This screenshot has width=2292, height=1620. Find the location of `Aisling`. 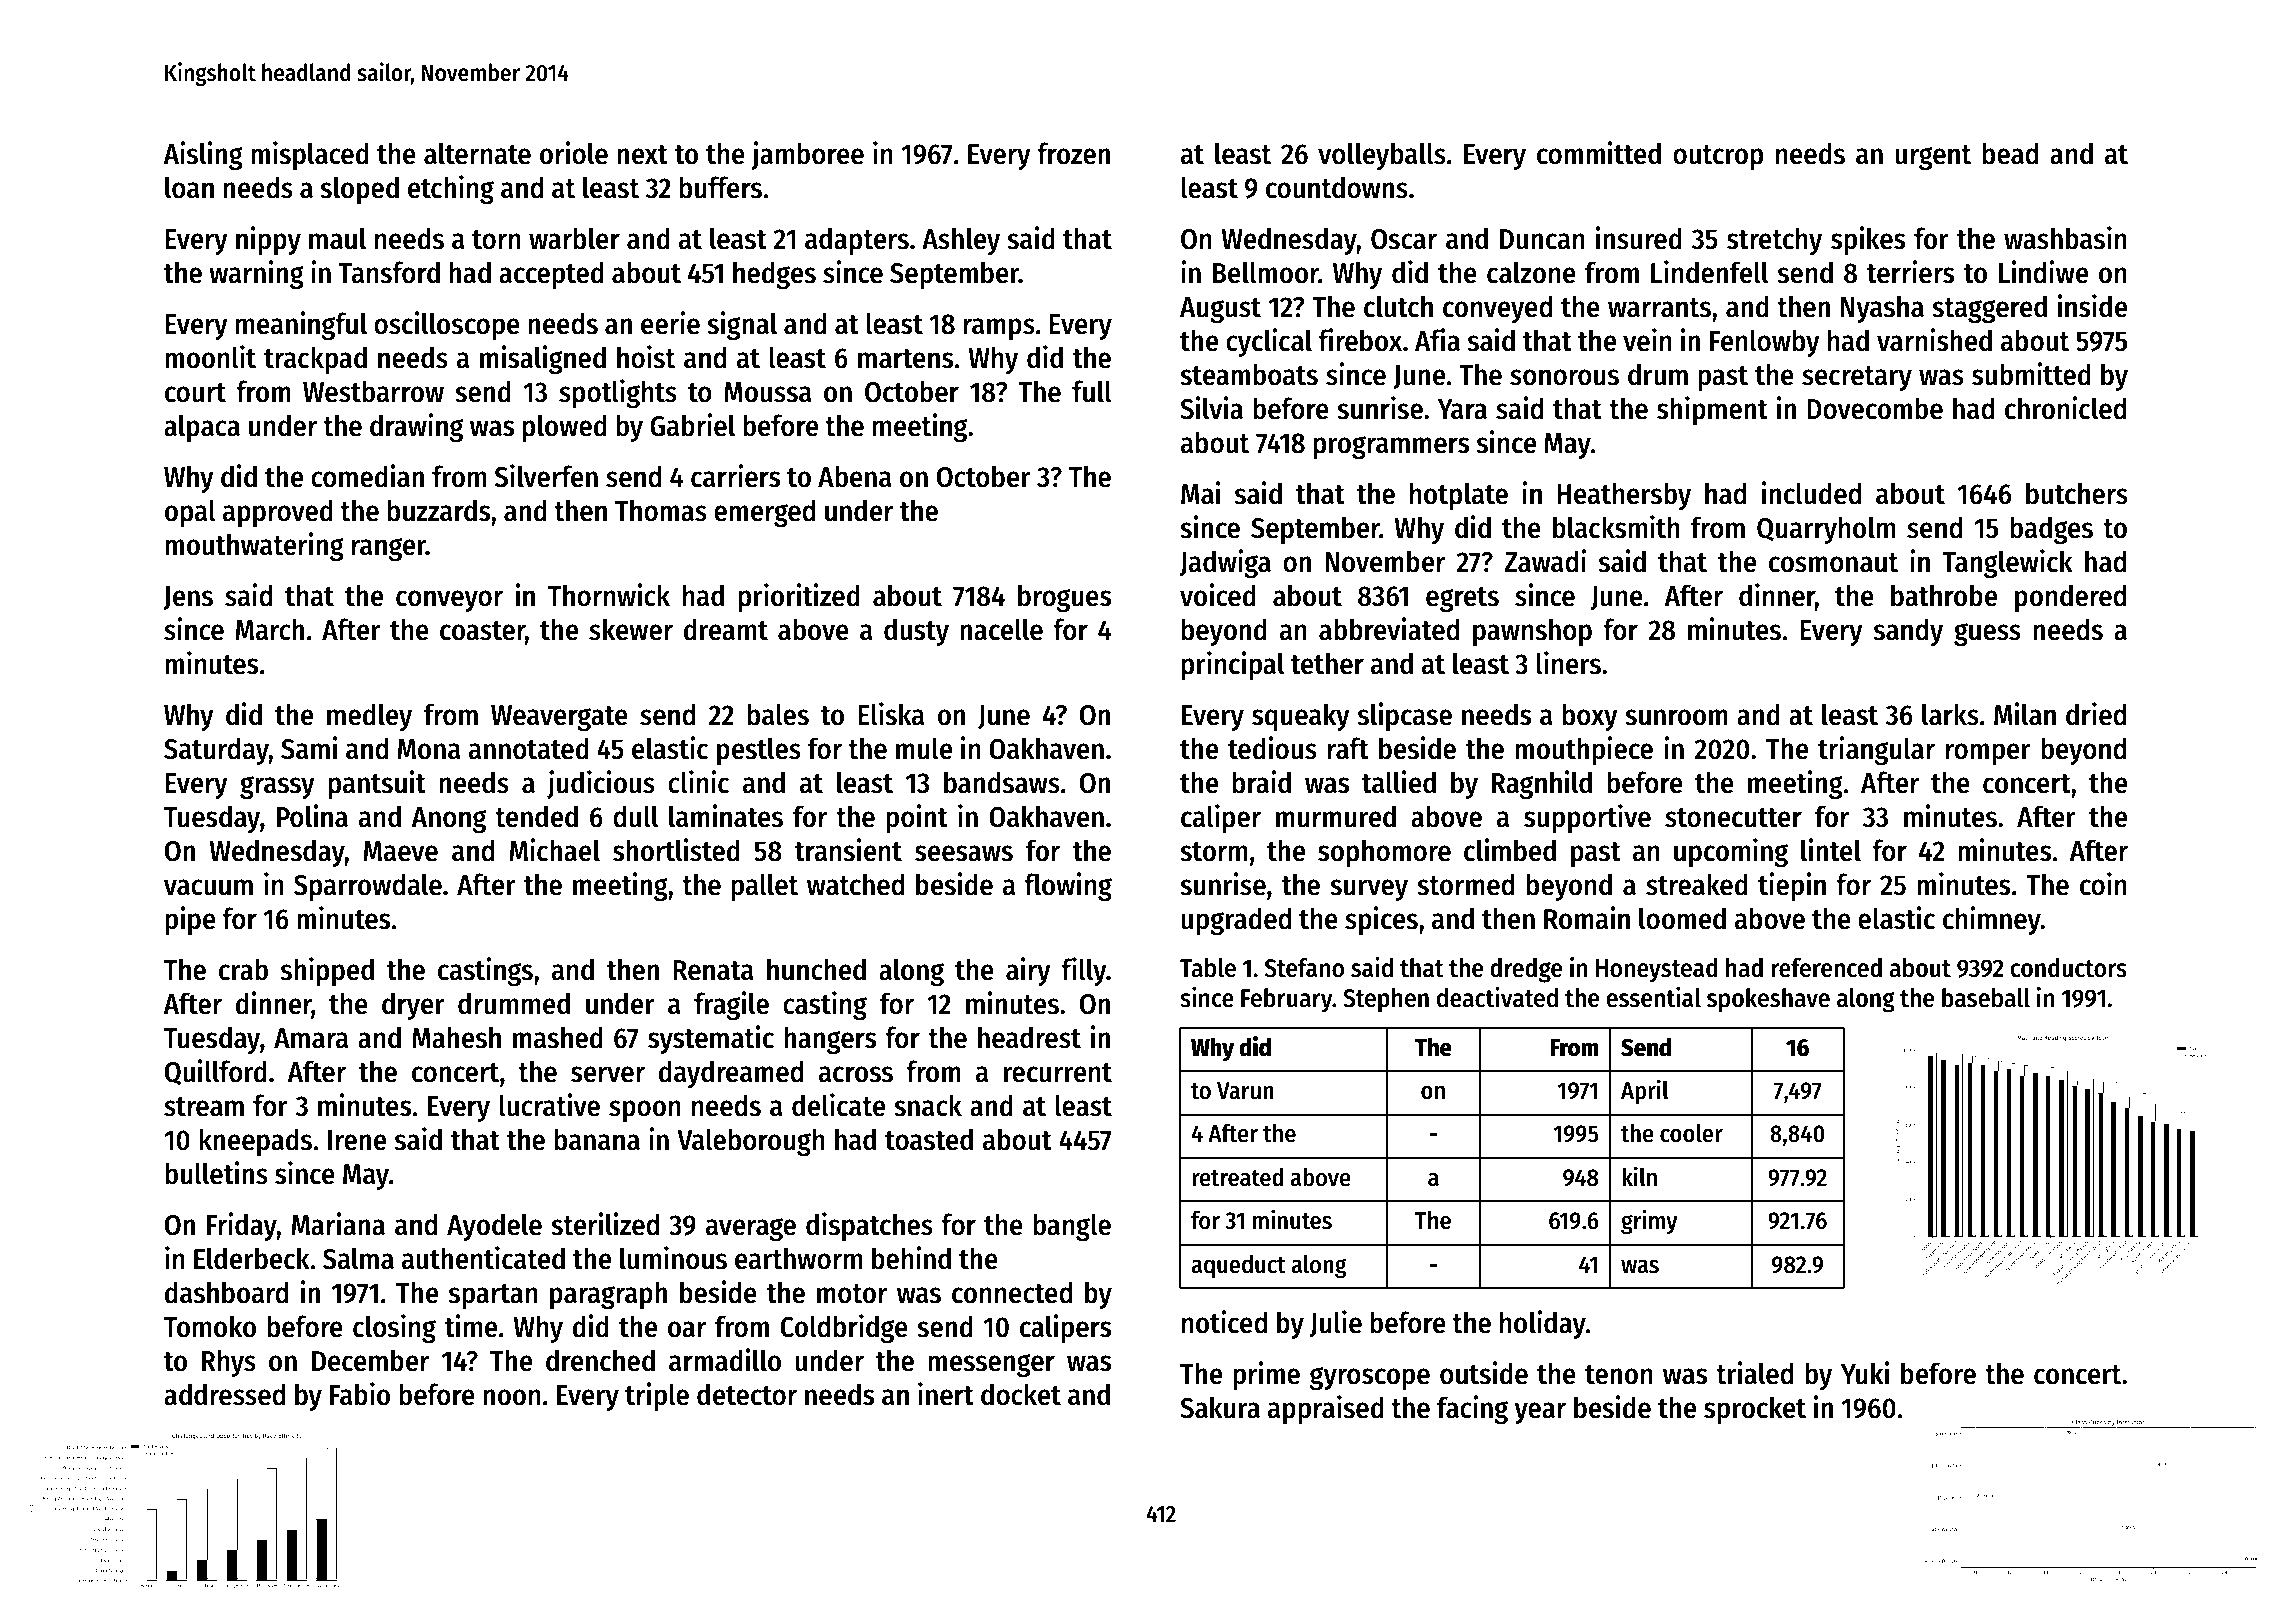

Aisling is located at coordinates (203, 155).
